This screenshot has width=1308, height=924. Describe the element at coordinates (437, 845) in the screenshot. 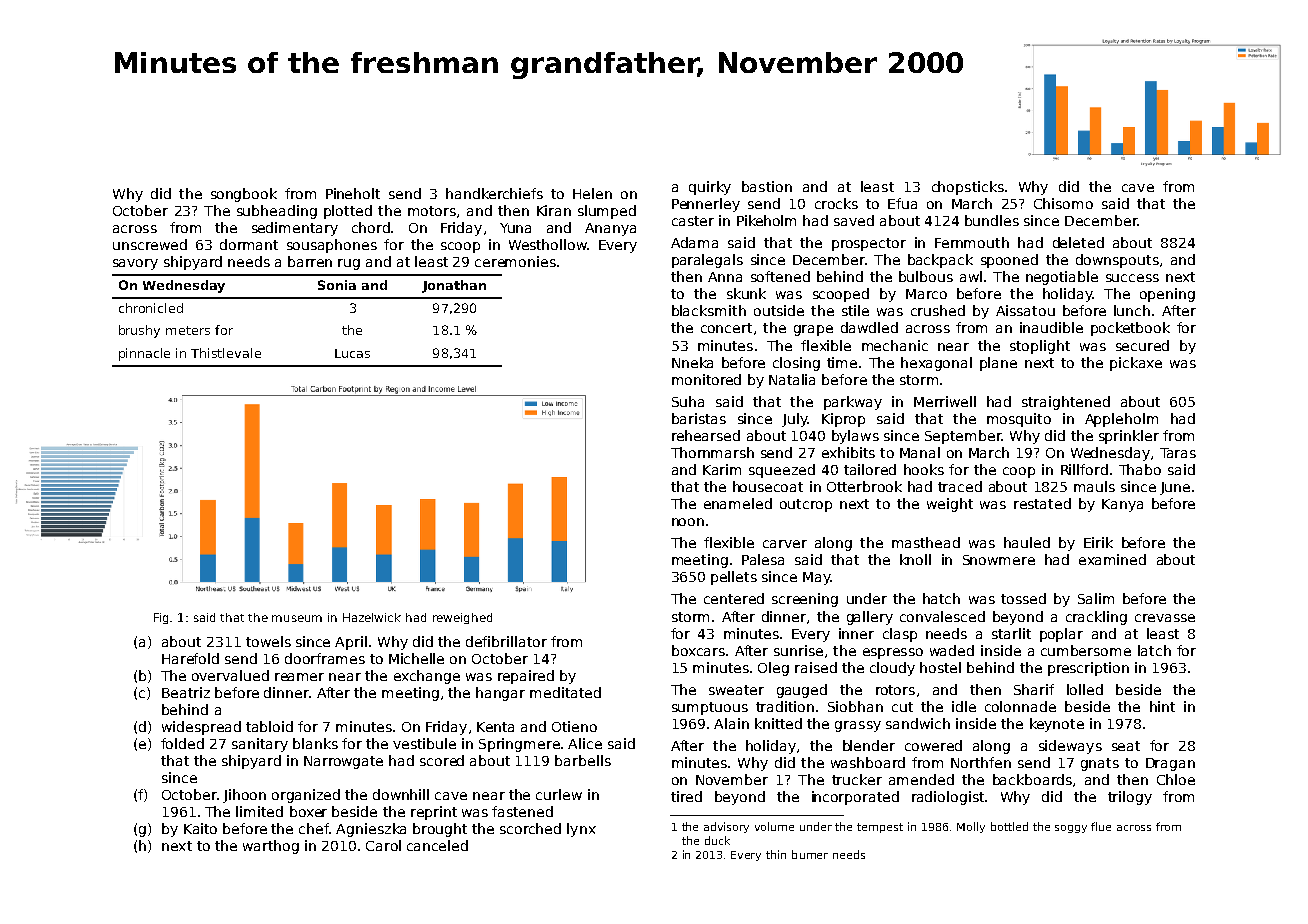

I see `canceled` at that location.
